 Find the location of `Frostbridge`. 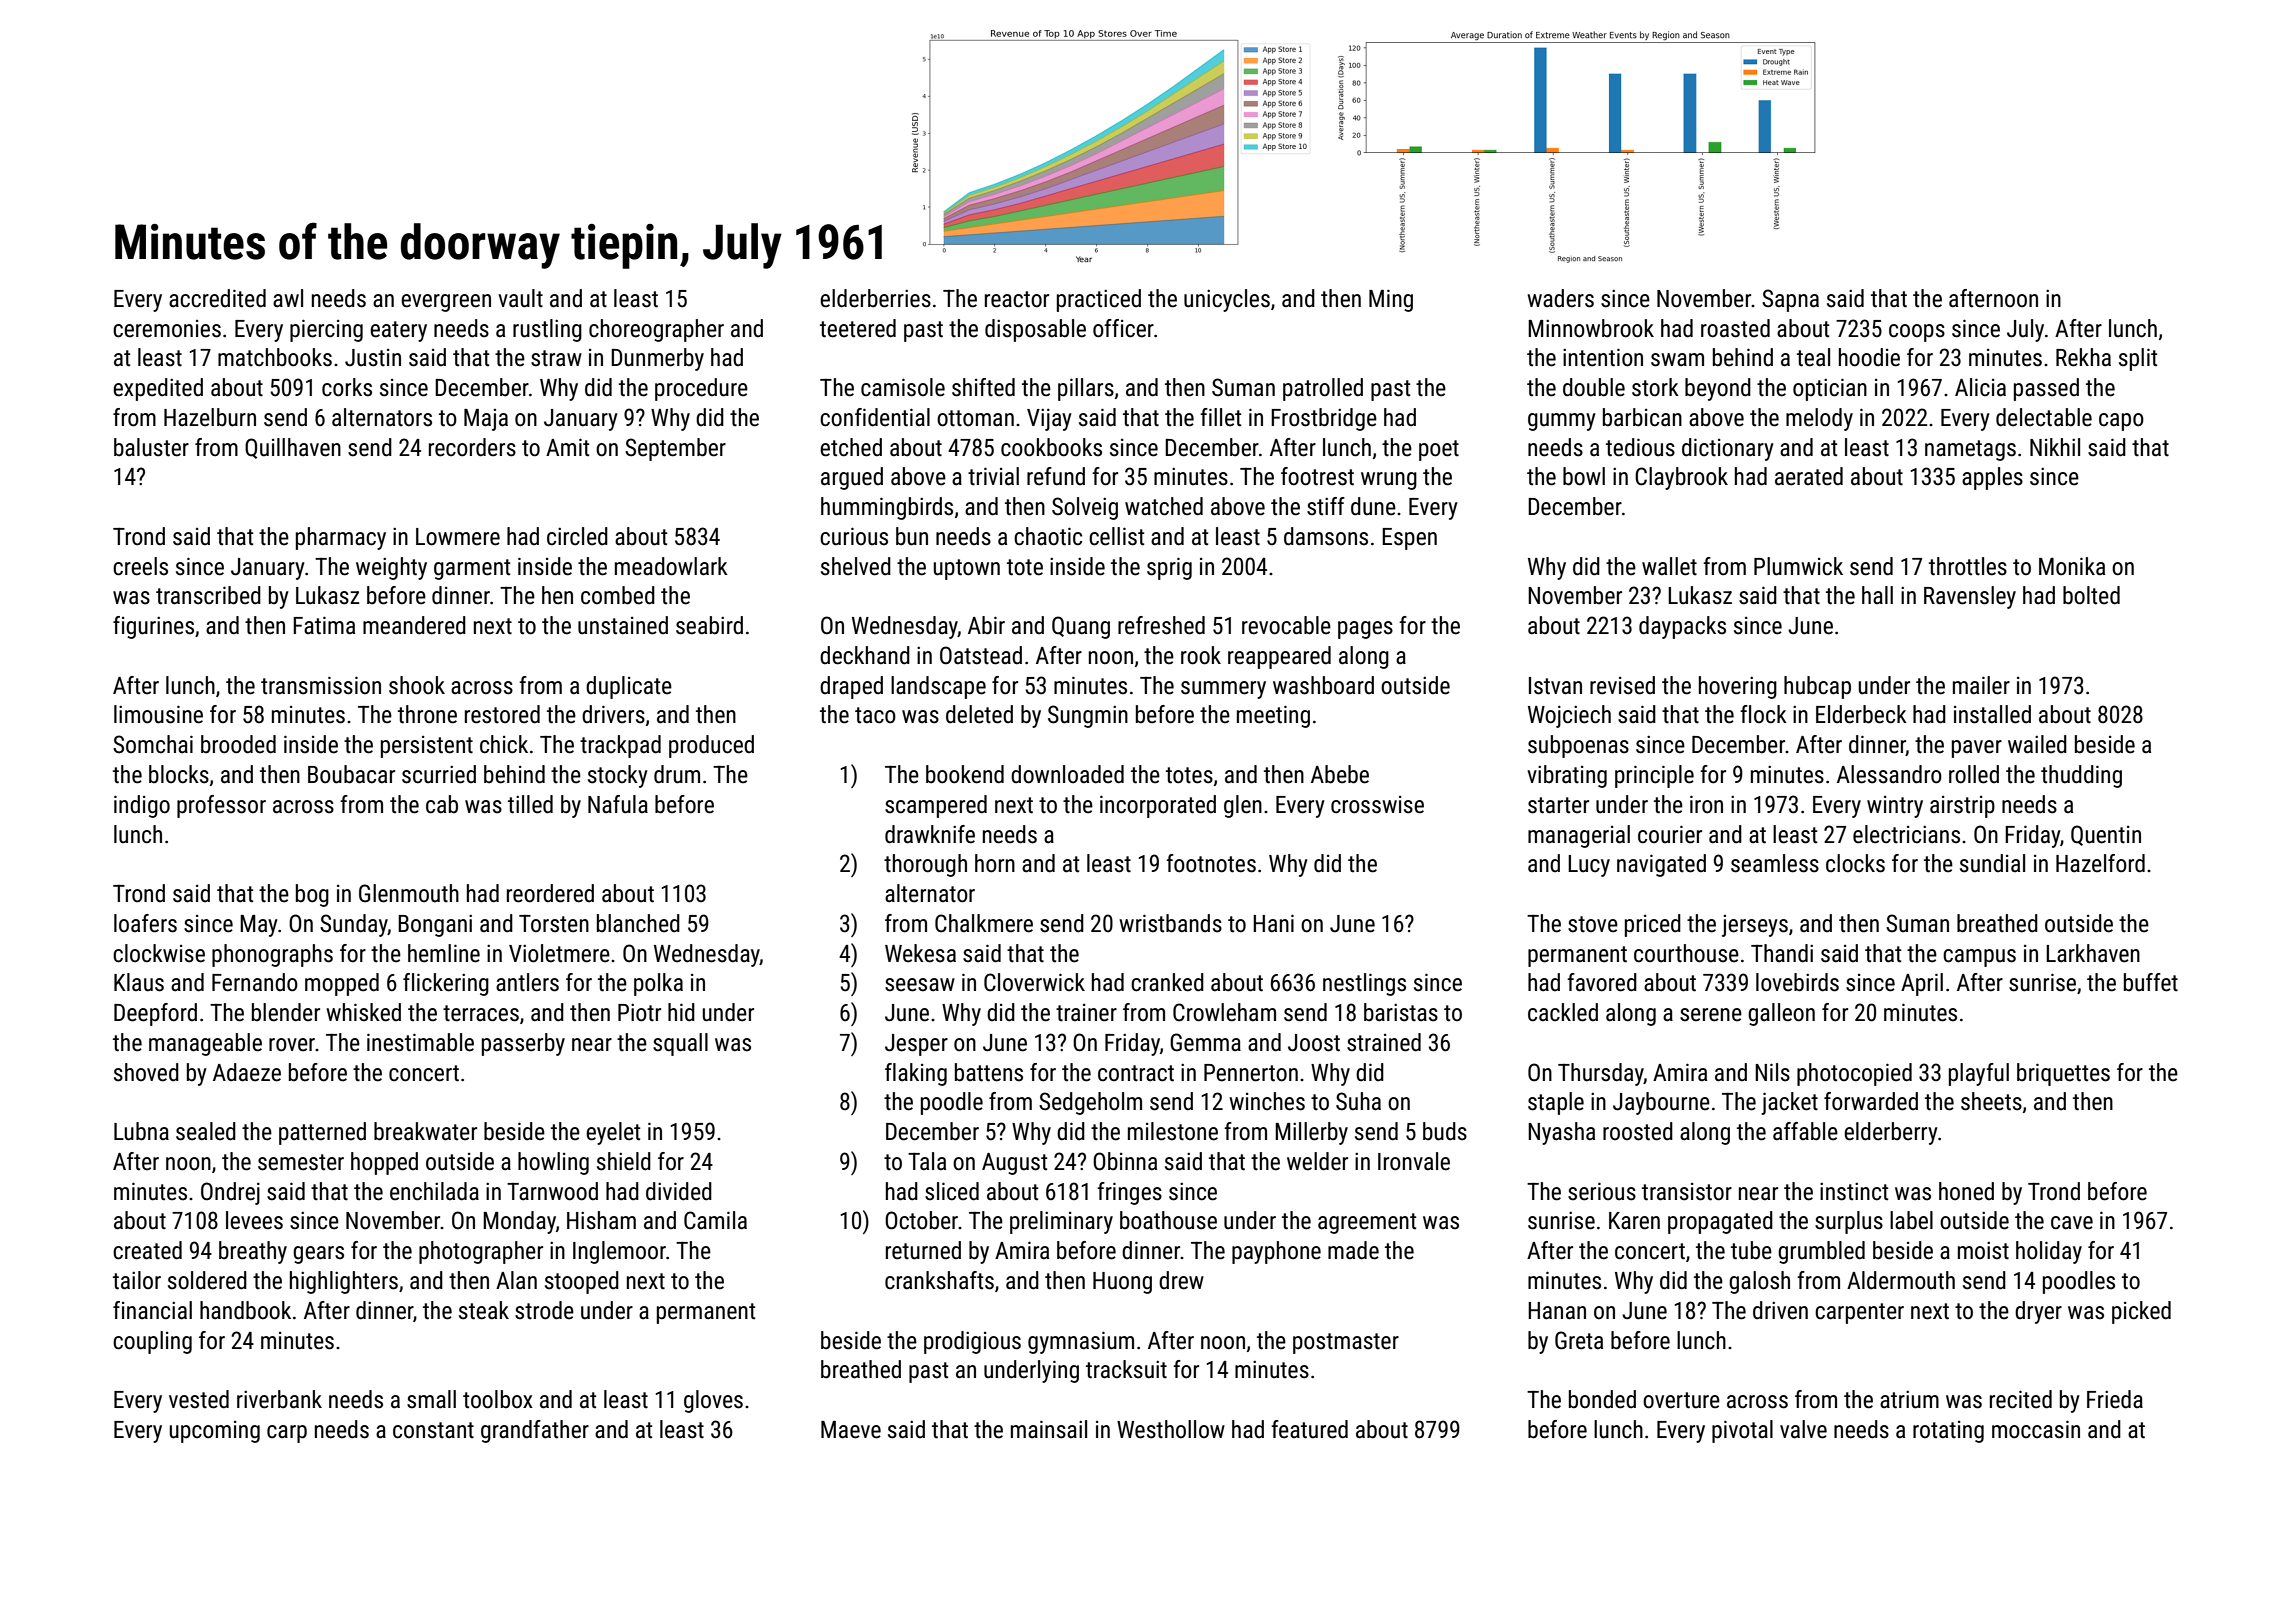

Frostbridge is located at coordinates (1324, 419).
